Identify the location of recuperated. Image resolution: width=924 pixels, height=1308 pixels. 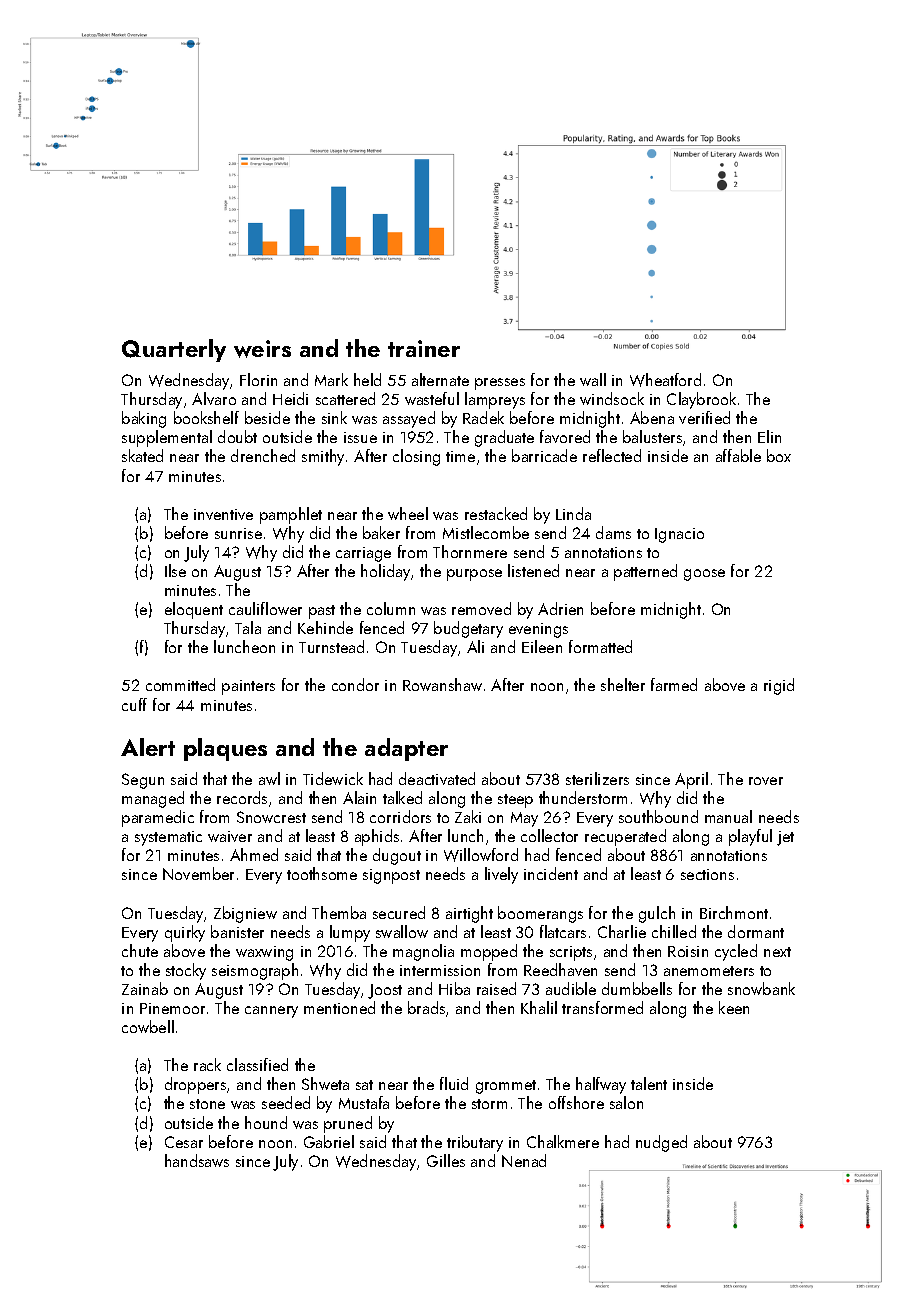
(625, 837).
